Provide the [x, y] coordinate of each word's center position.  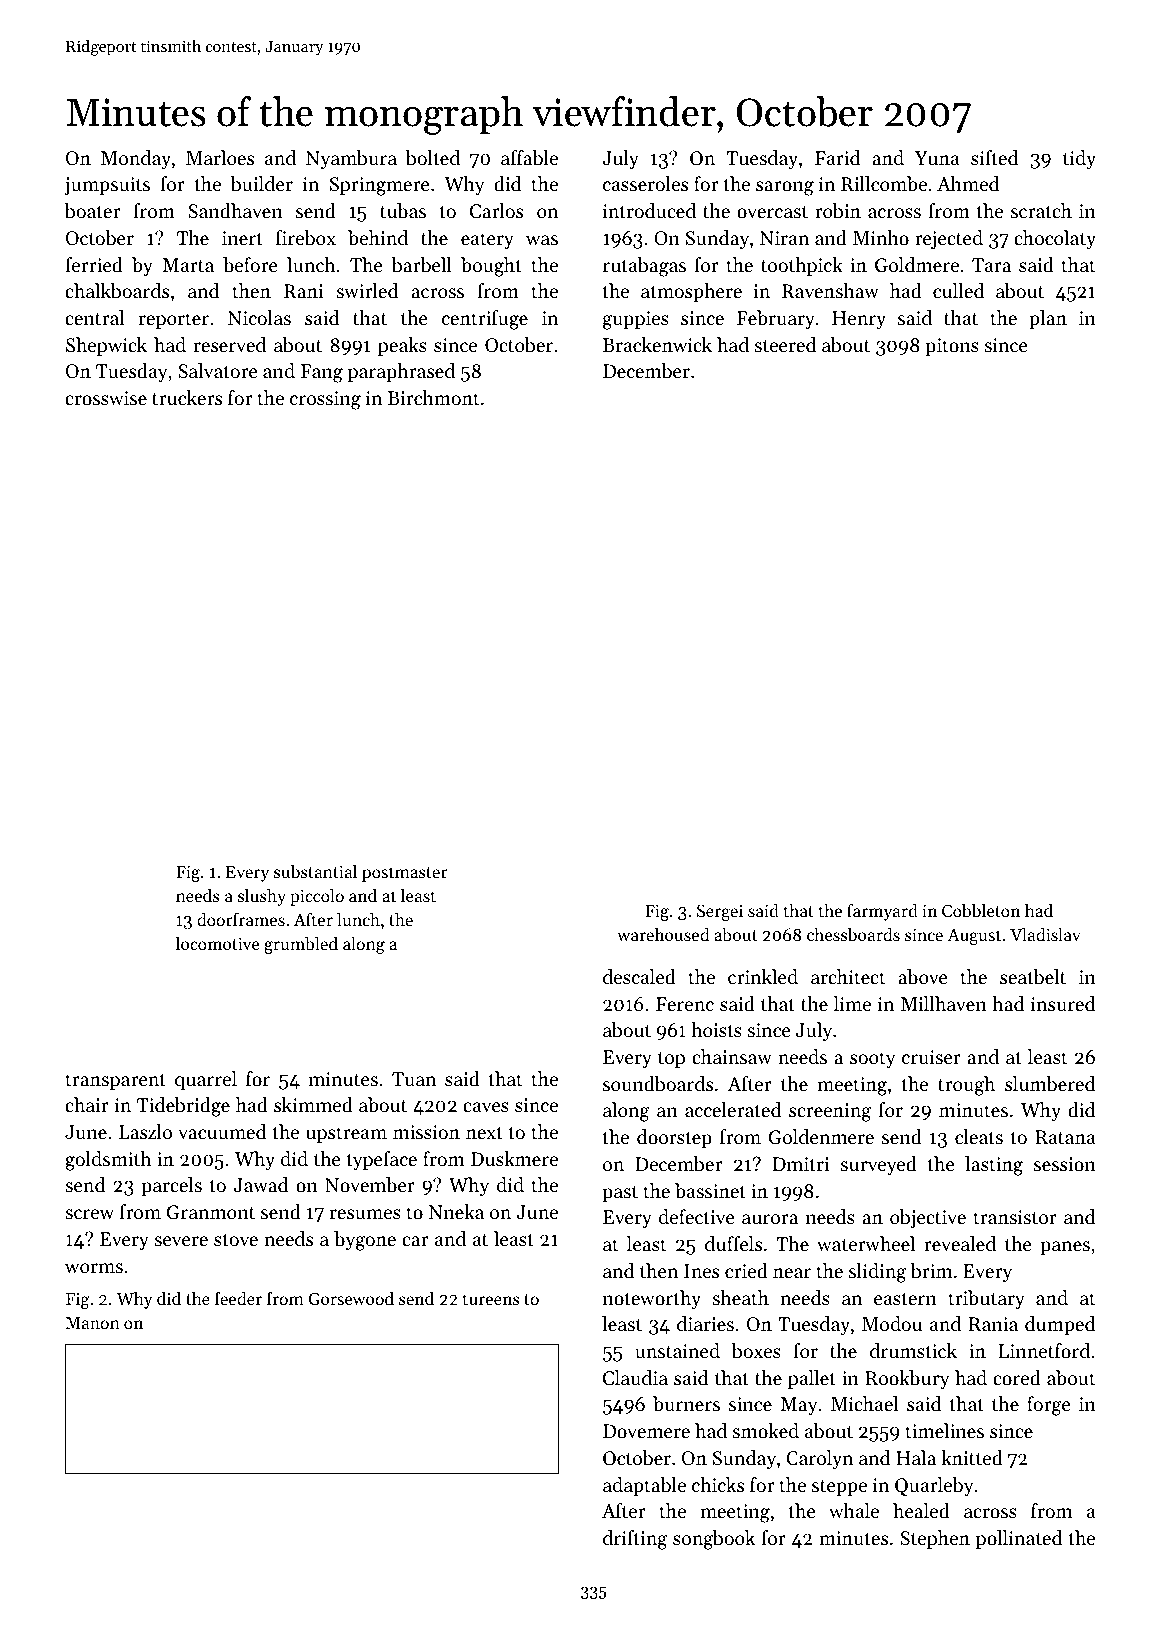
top [671, 1060]
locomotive [217, 943]
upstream [346, 1135]
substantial [315, 871]
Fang [322, 373]
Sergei [720, 913]
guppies [636, 320]
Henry [859, 320]
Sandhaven [235, 211]
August [974, 937]
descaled [639, 977]
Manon [93, 1323]
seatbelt [1033, 977]
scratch [1041, 211]
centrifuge [485, 320]
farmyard [882, 912]
